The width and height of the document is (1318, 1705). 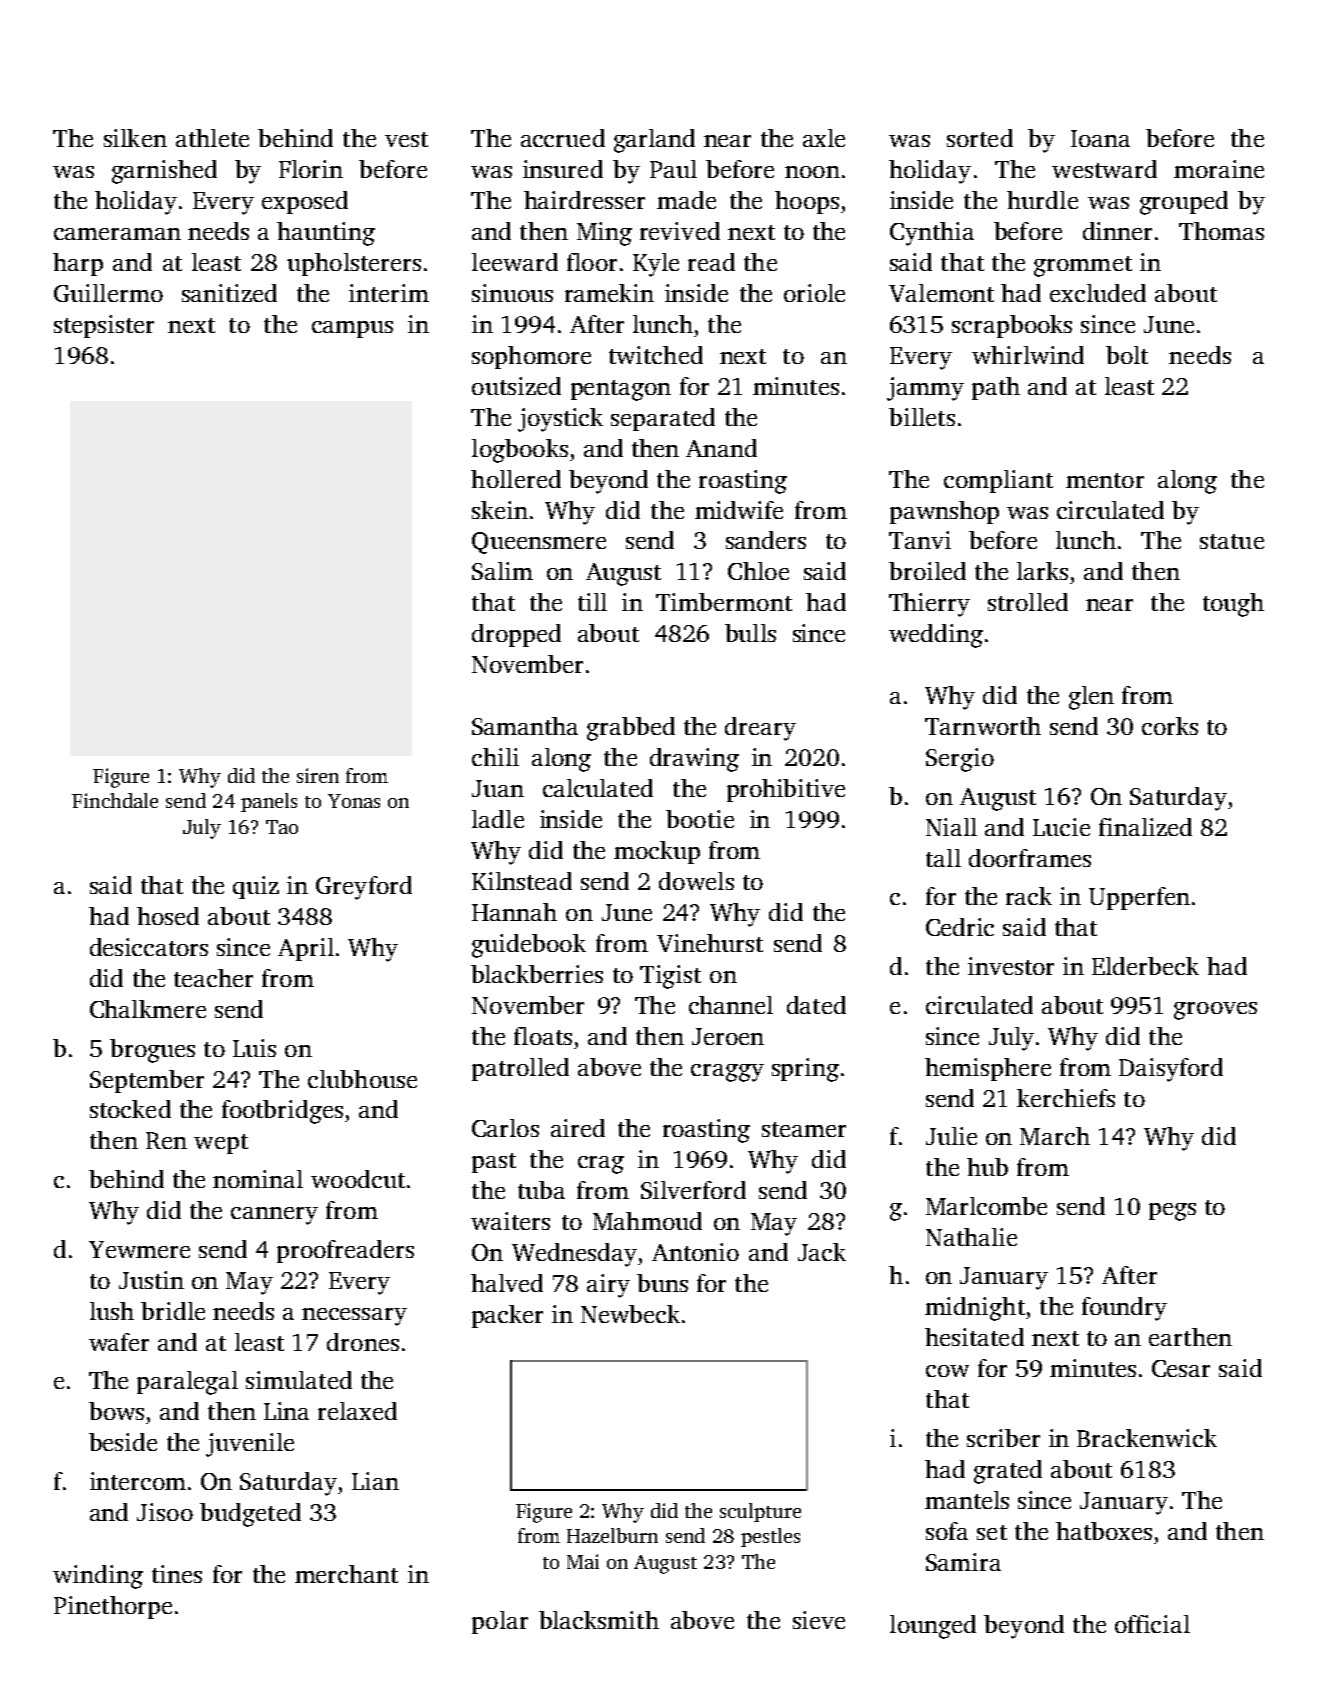 I want to click on simulated, so click(x=299, y=1380).
